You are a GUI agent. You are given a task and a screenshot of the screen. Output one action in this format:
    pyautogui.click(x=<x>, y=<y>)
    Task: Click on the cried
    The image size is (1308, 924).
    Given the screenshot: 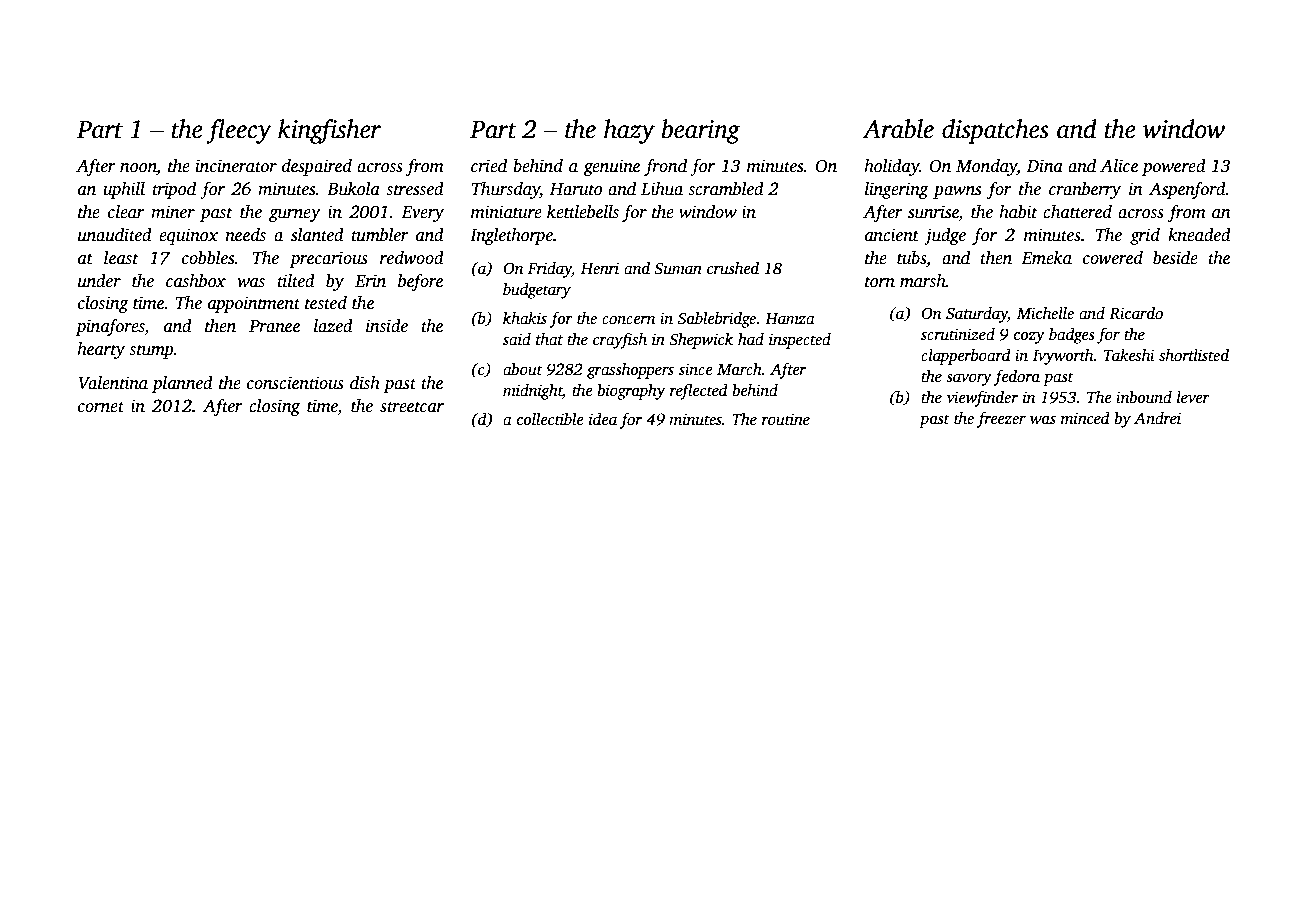 What is the action you would take?
    pyautogui.click(x=489, y=166)
